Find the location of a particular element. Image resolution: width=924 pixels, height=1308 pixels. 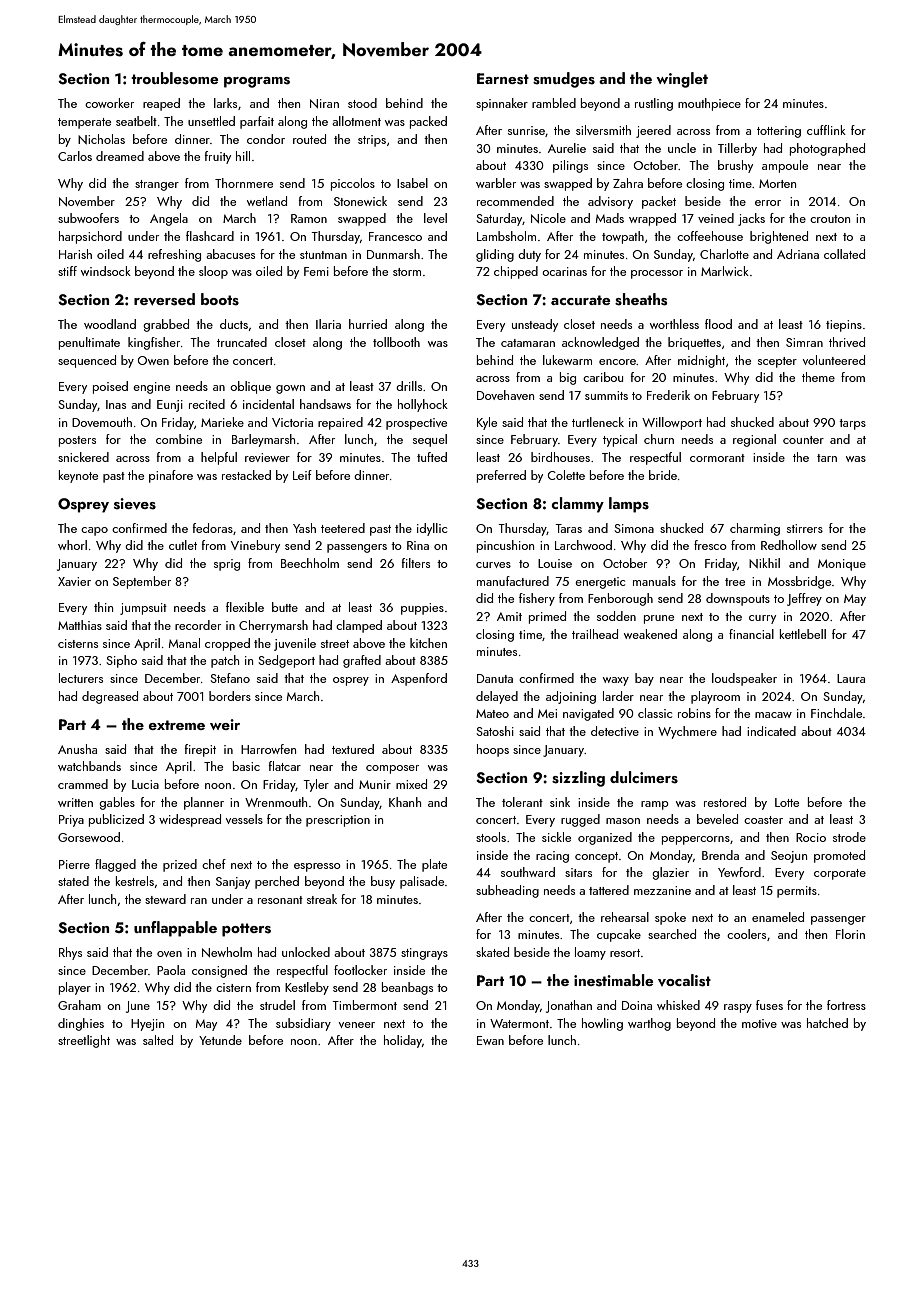

programs is located at coordinates (257, 82).
